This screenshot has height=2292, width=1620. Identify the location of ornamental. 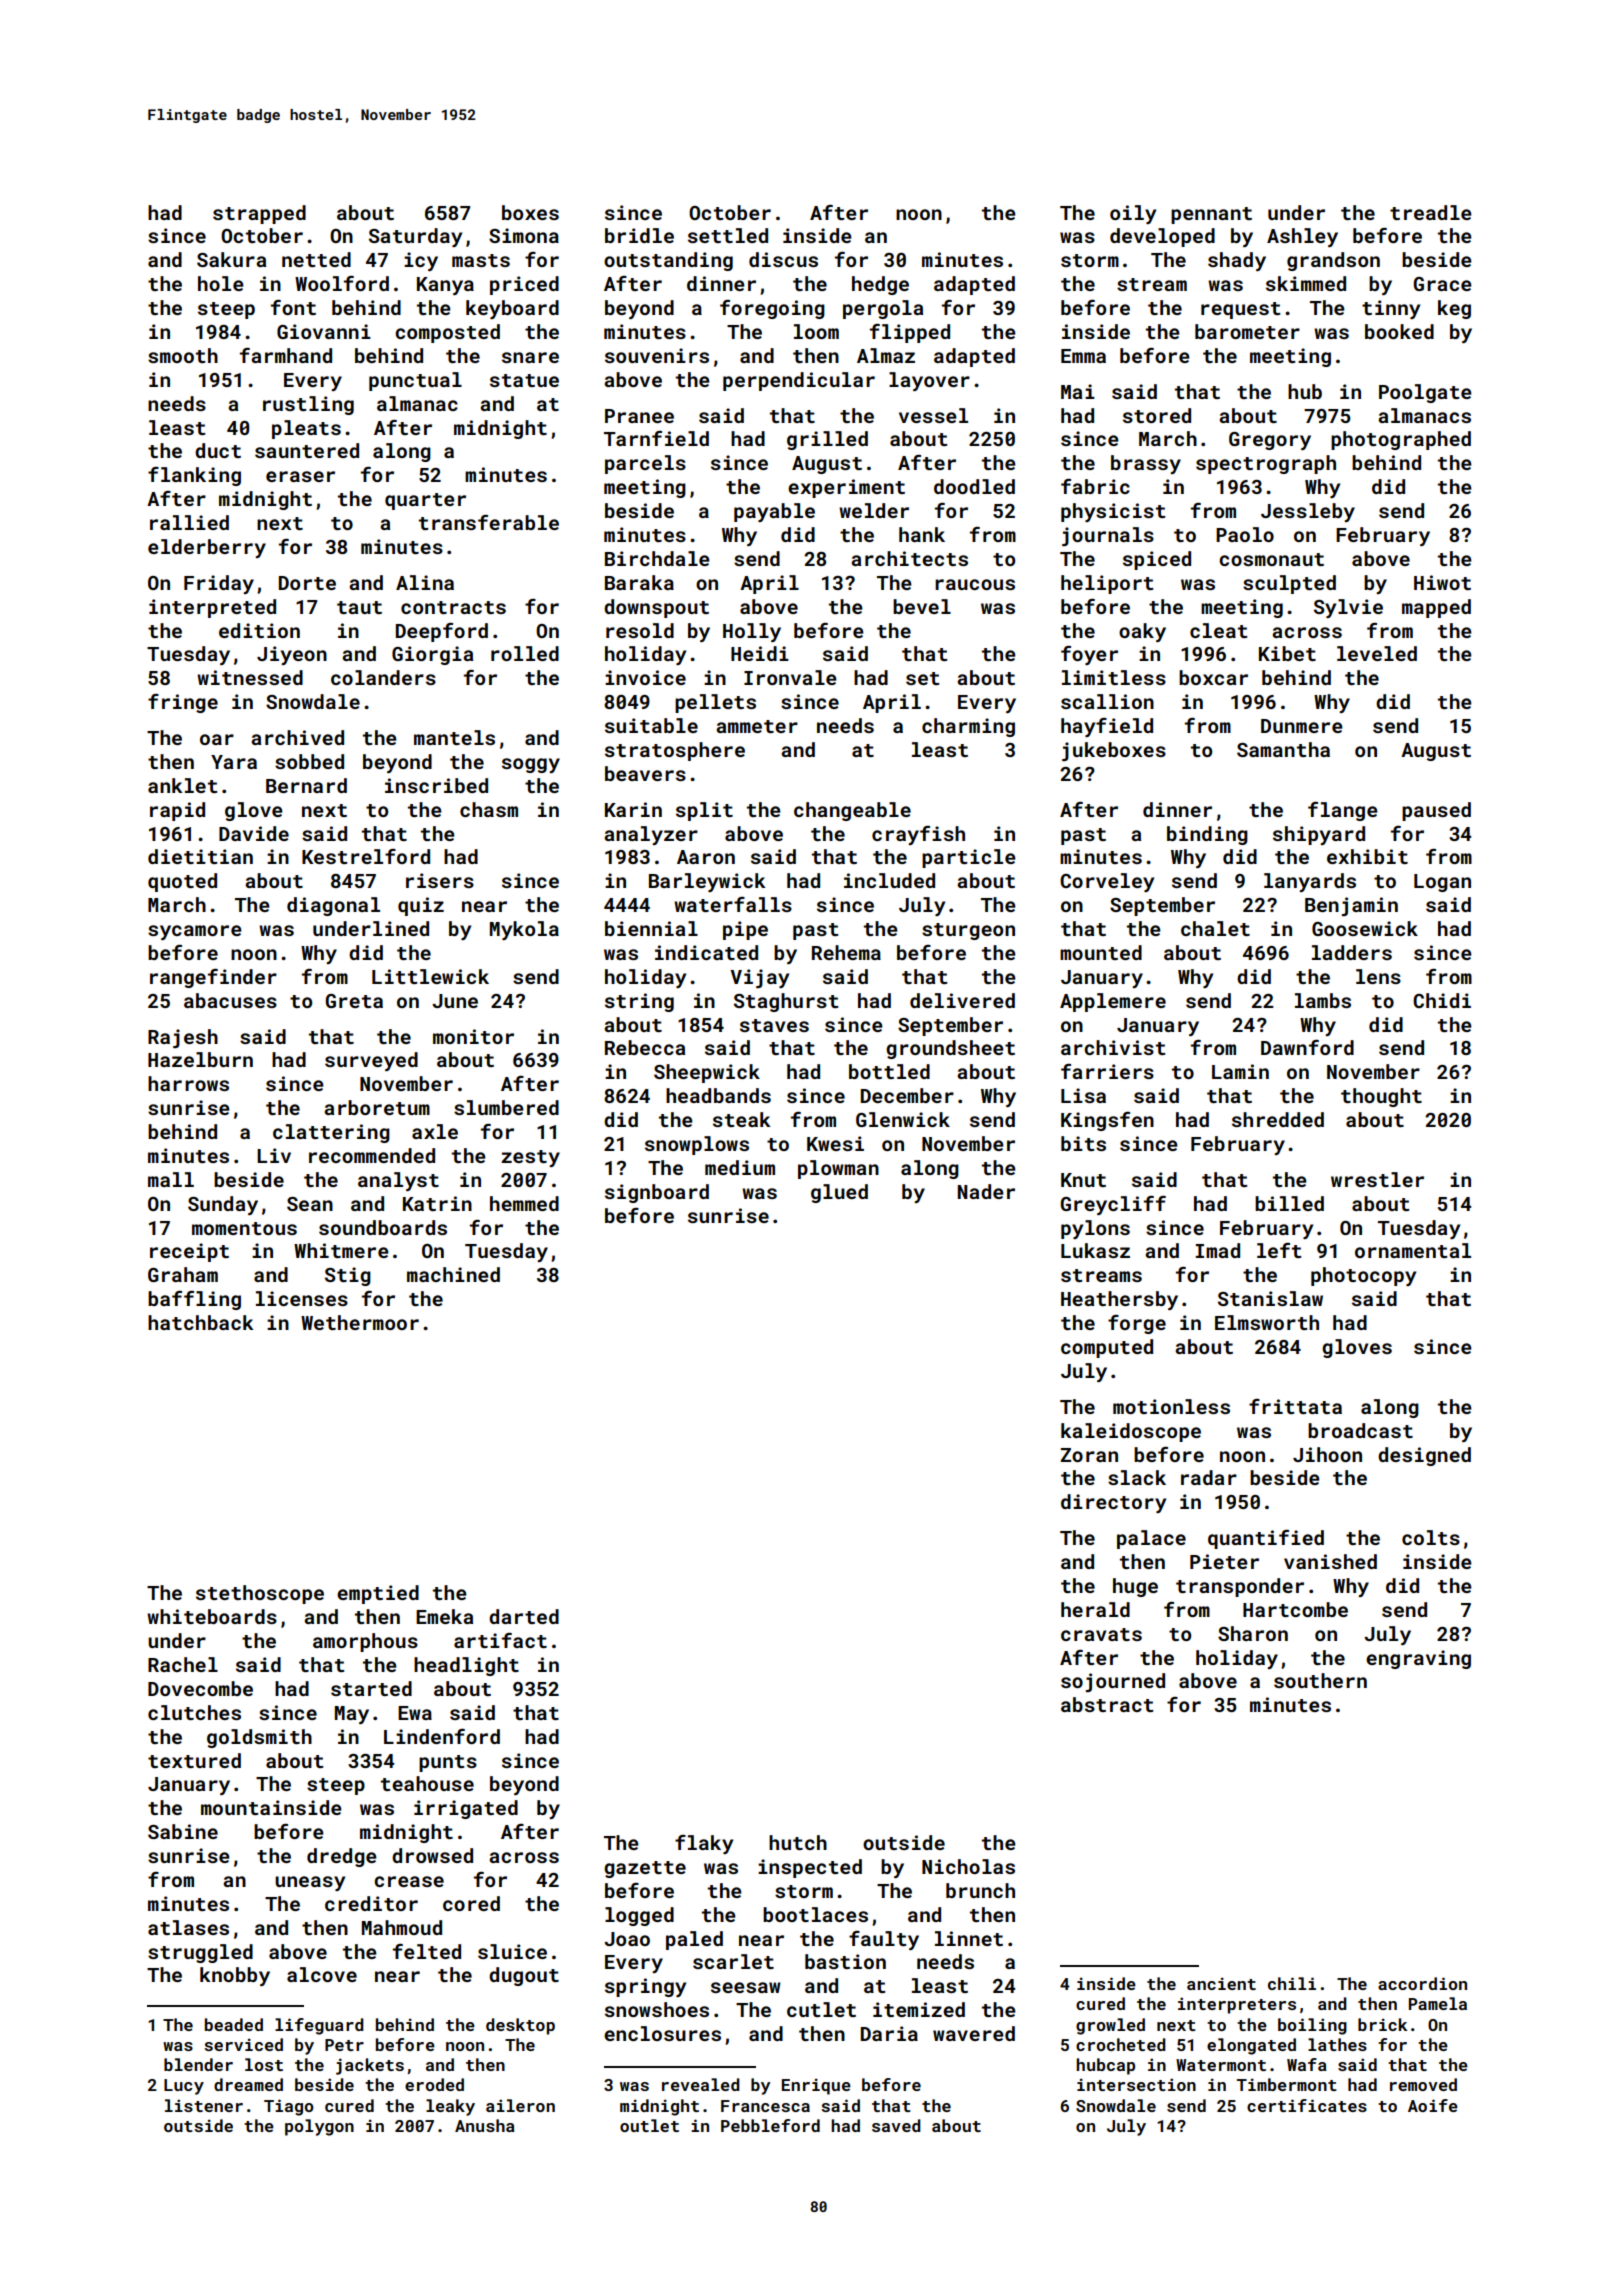
(1413, 1250).
